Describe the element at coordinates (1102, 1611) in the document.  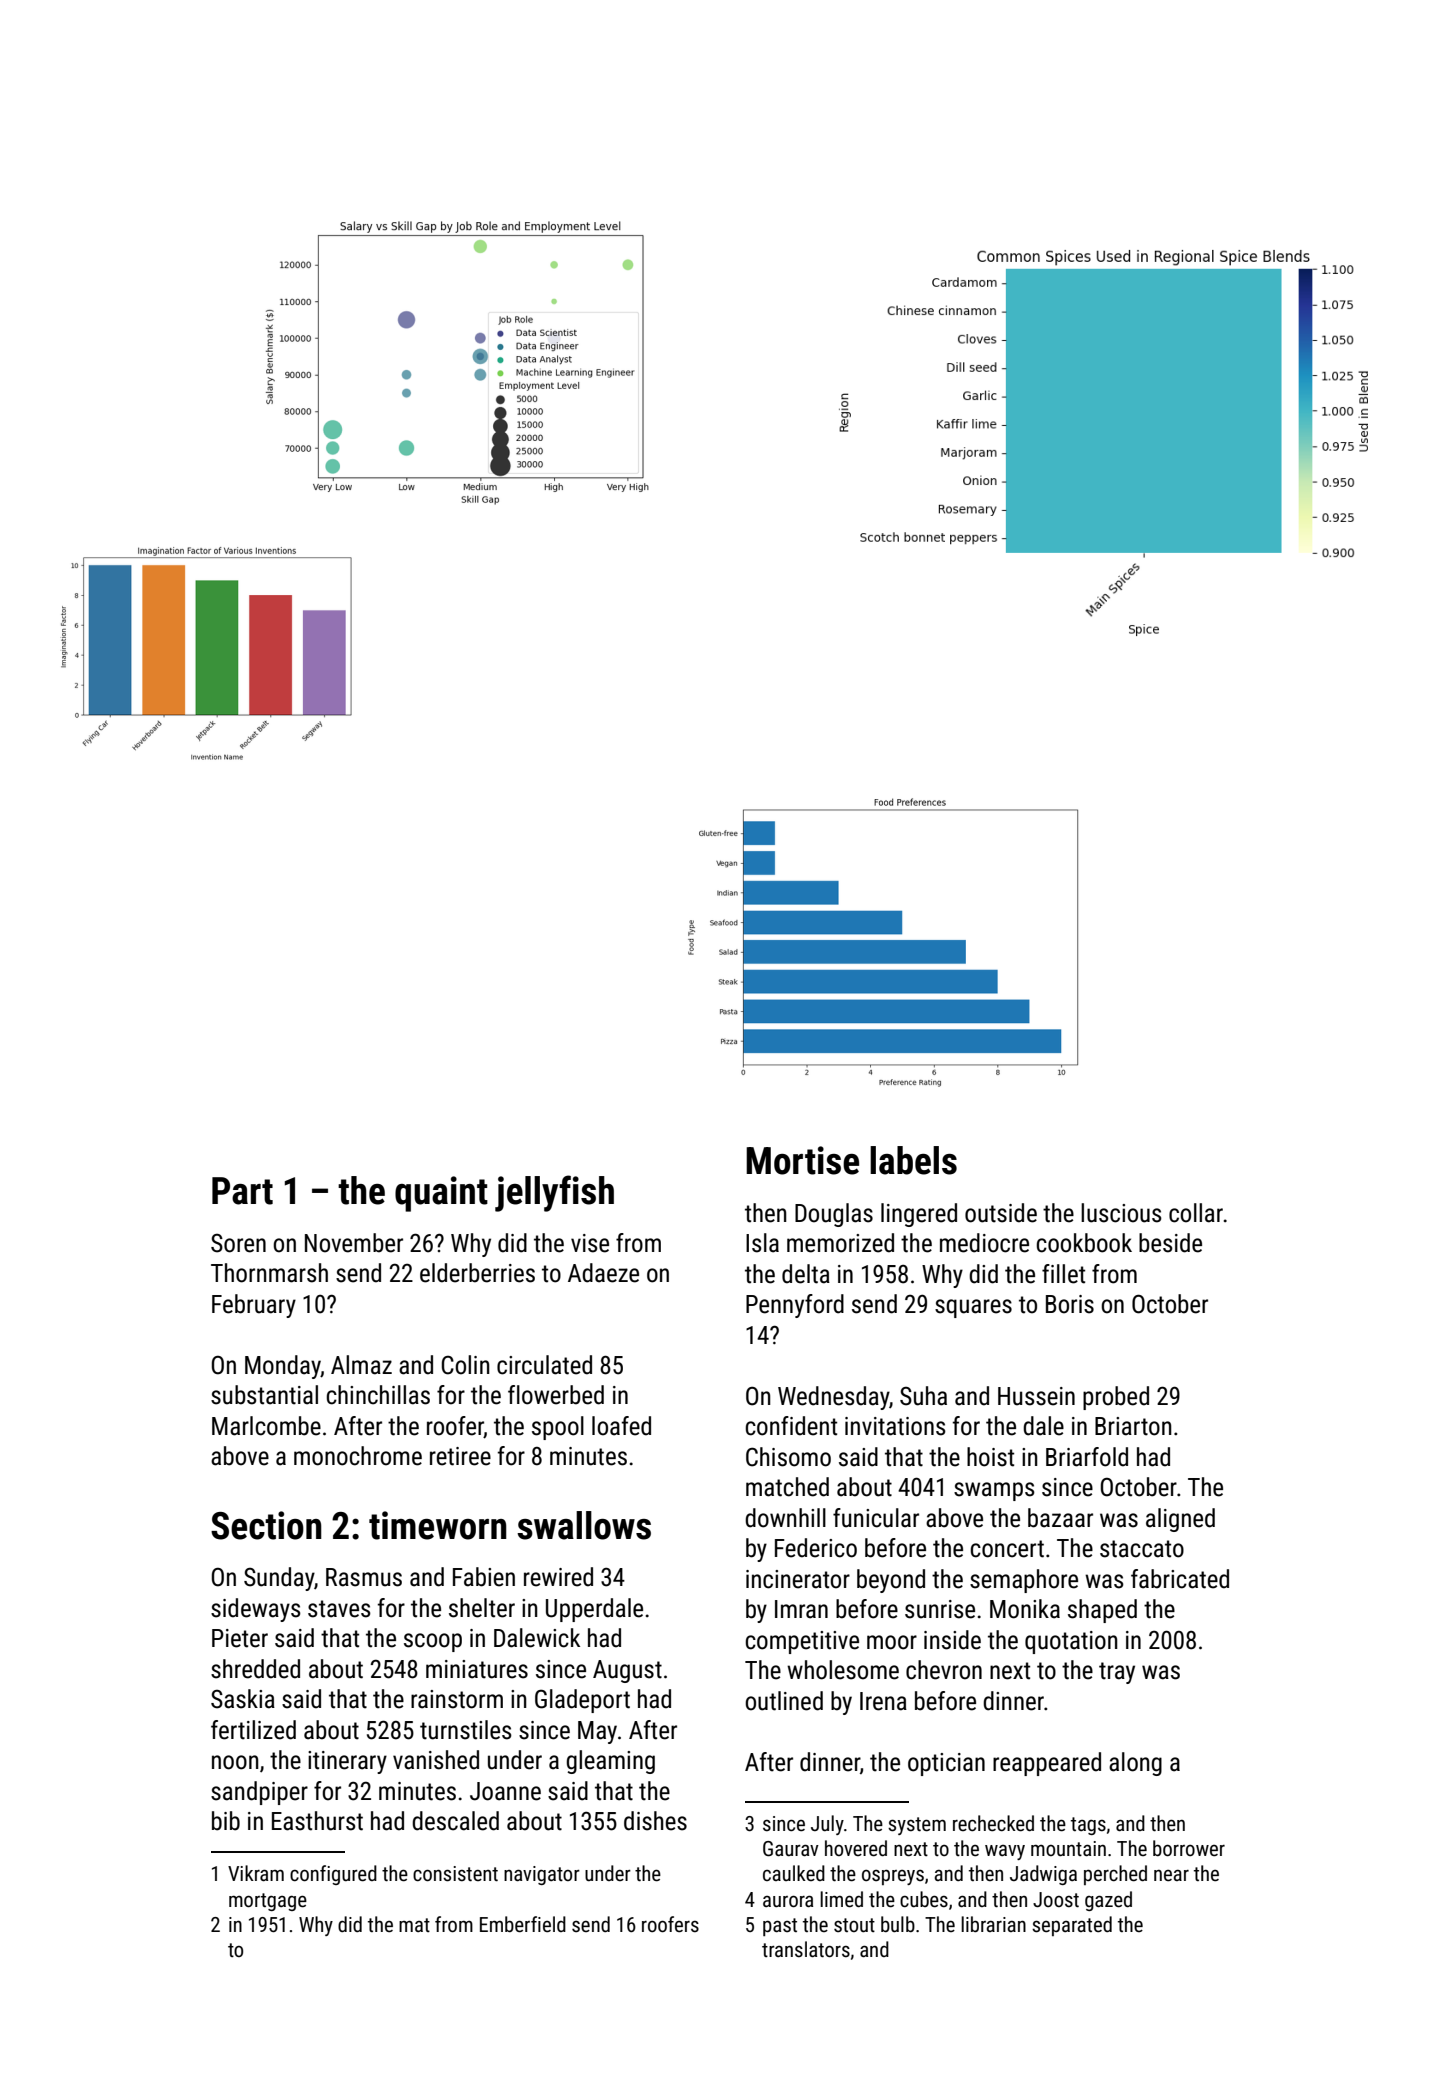
I see `shaped` at that location.
